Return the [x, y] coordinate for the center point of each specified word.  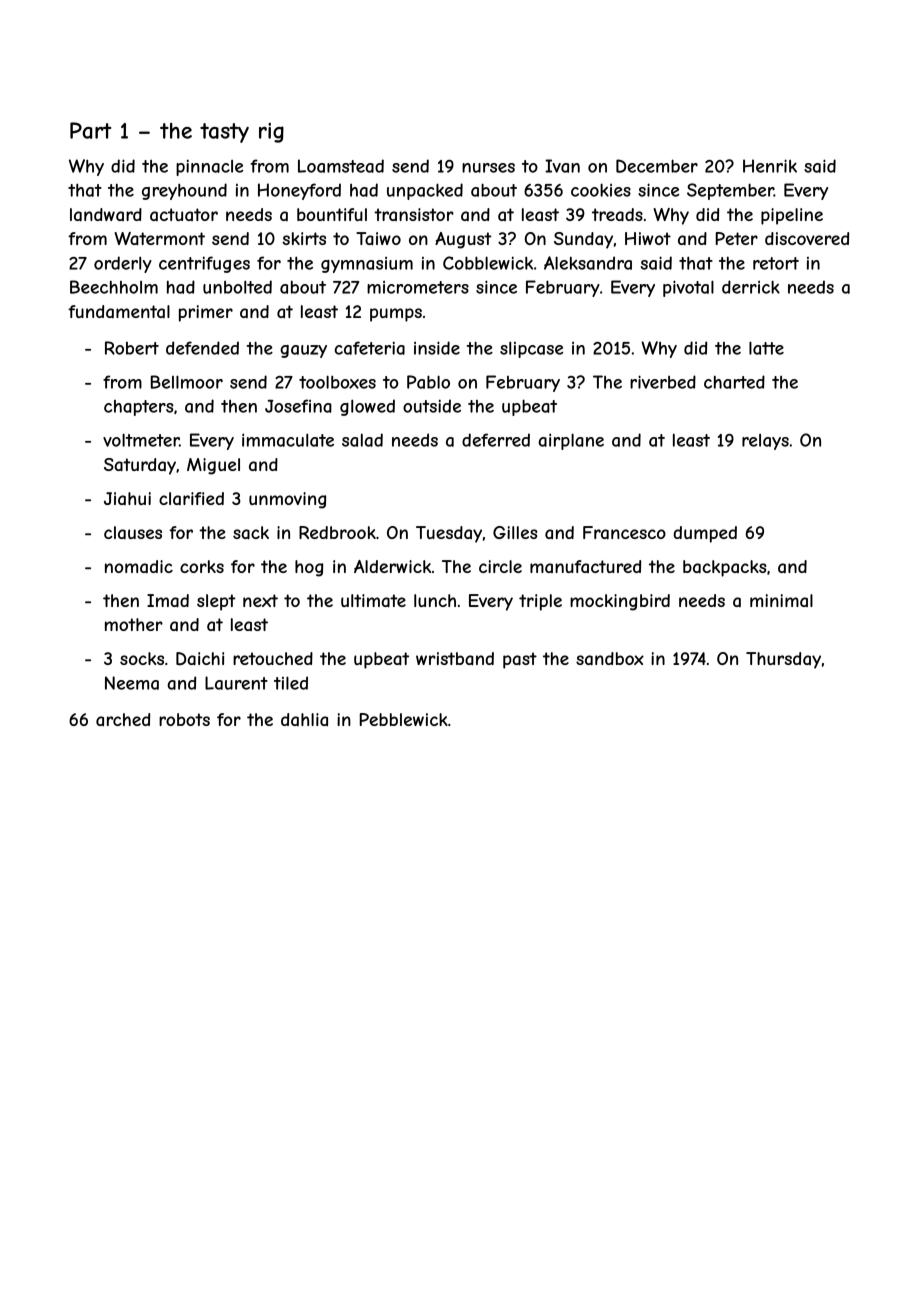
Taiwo [378, 238]
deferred [496, 440]
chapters [139, 408]
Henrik [770, 166]
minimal [781, 600]
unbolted [237, 287]
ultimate [373, 601]
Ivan [562, 166]
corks [202, 566]
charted [734, 382]
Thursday [783, 660]
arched [123, 719]
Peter [737, 238]
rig [271, 133]
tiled [291, 683]
